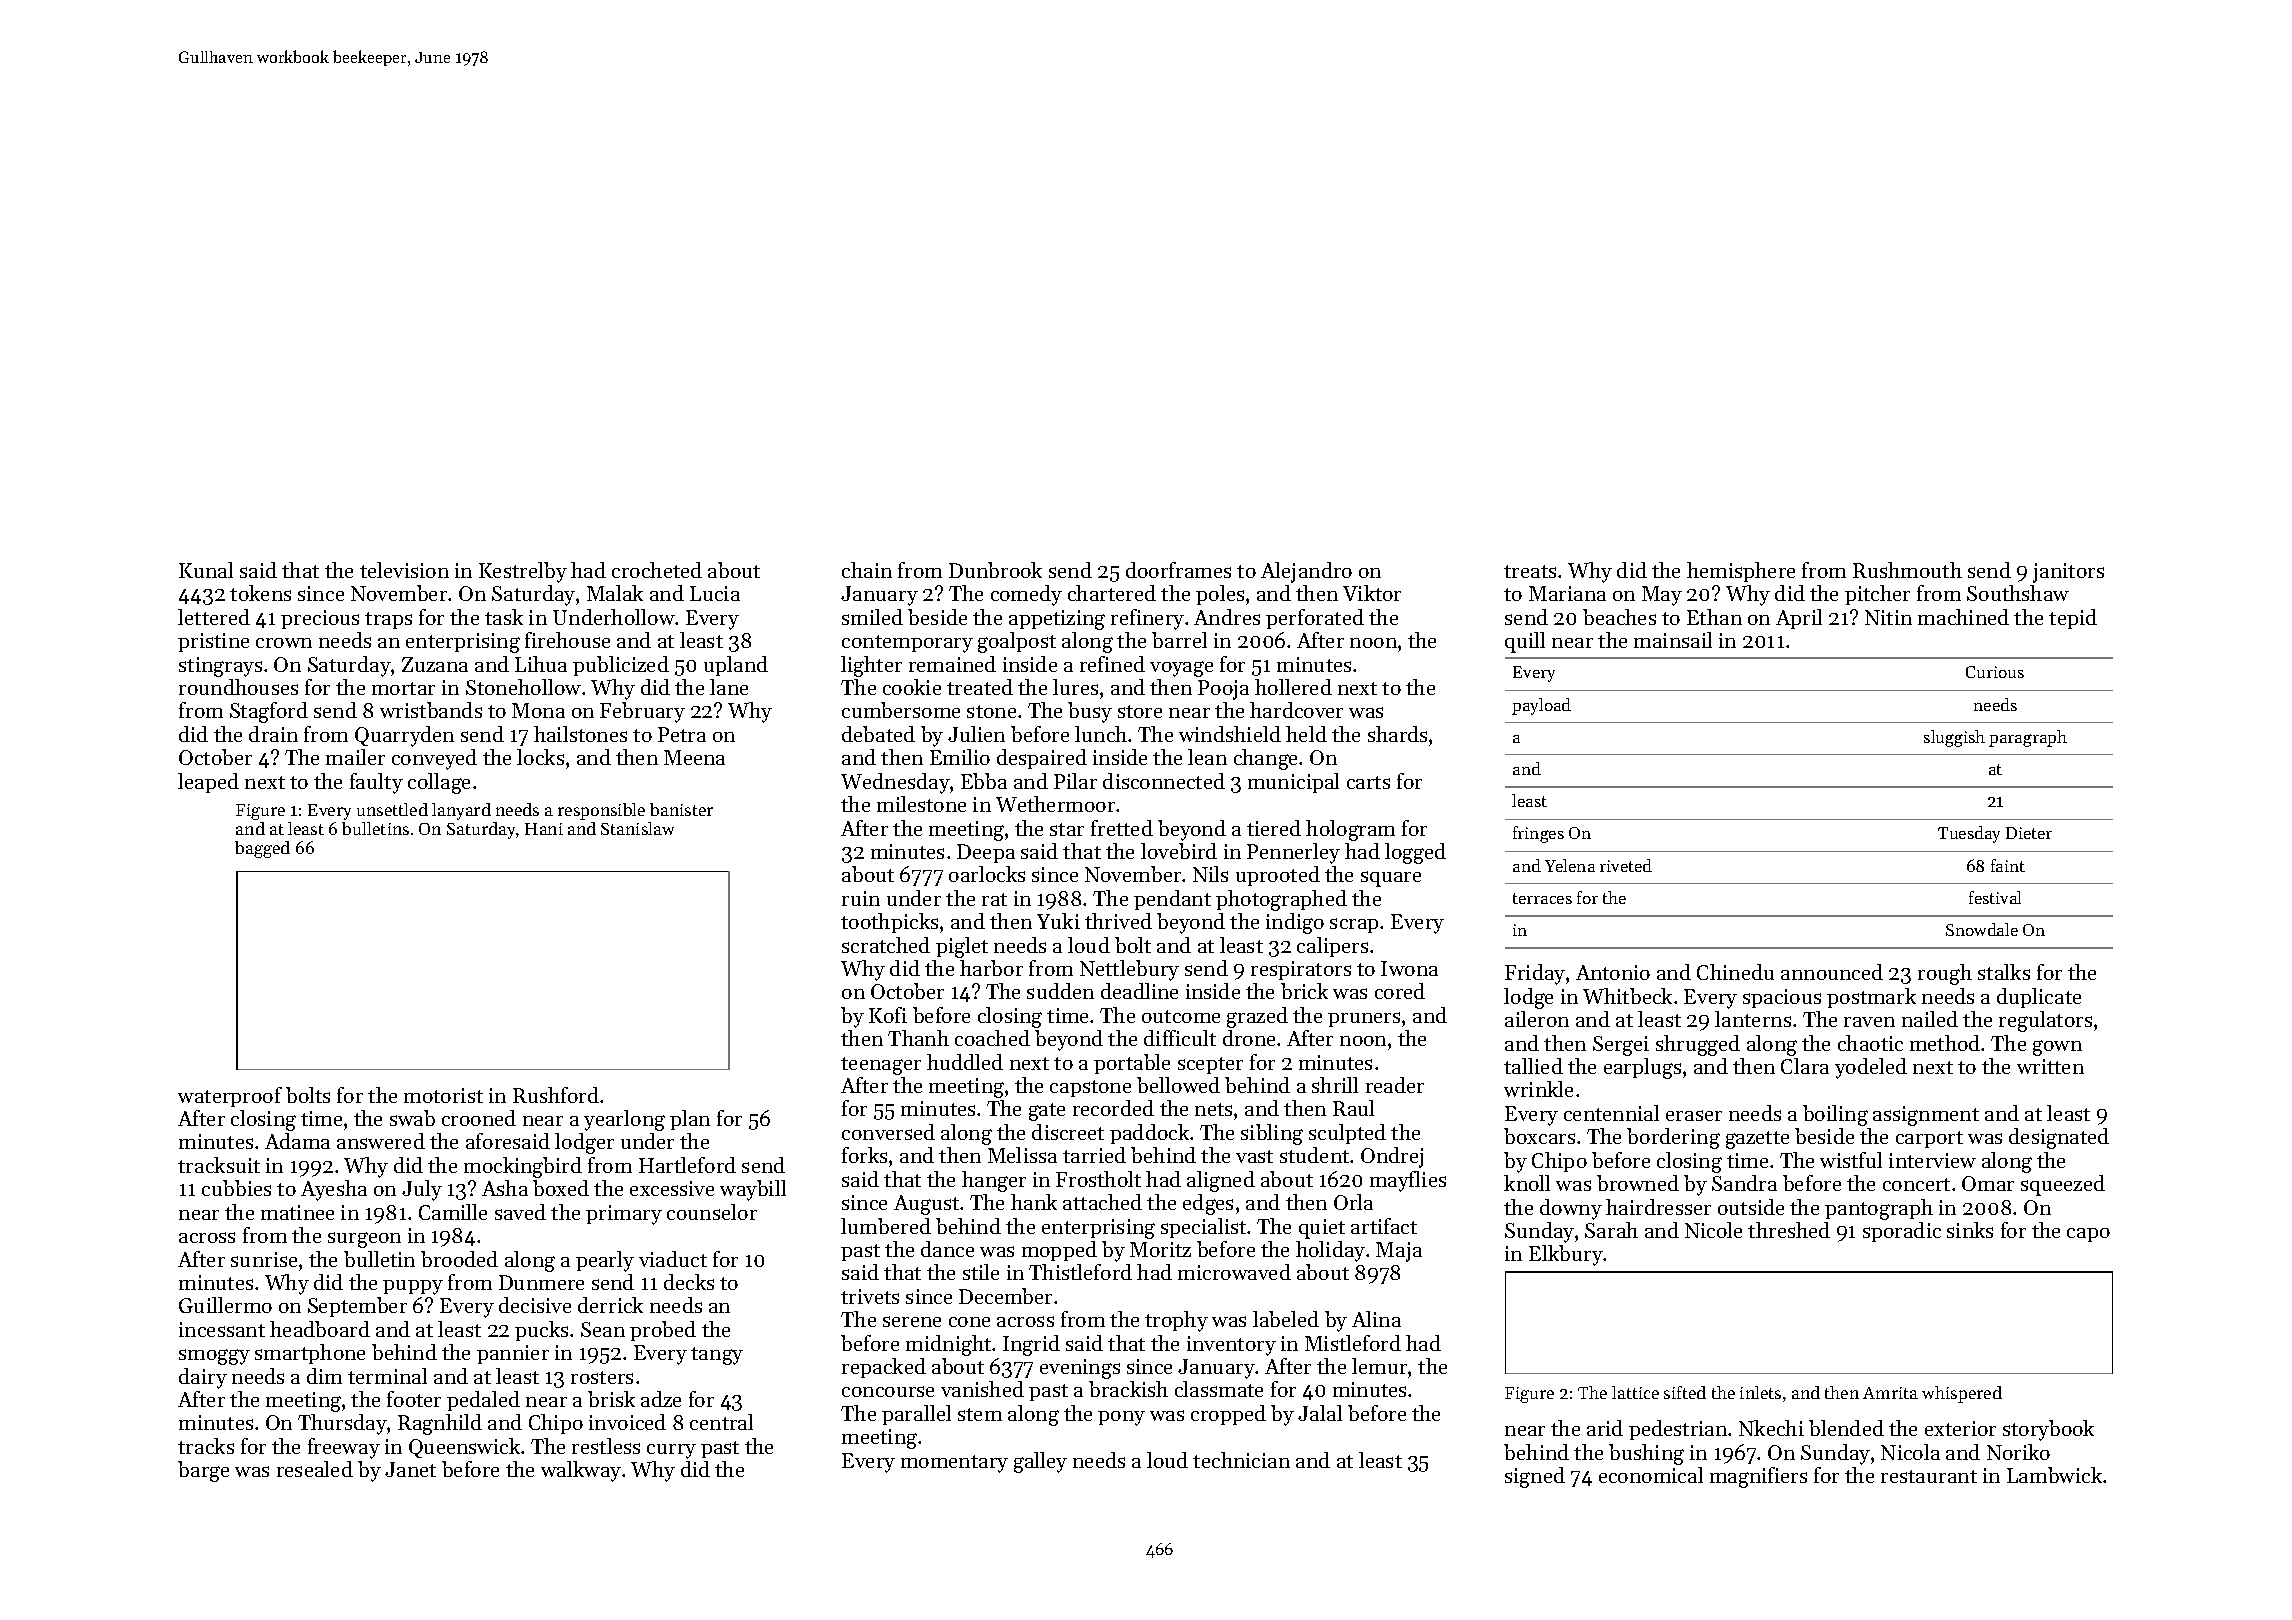 Image resolution: width=2292 pixels, height=1620 pixels. Describe the element at coordinates (1741, 572) in the screenshot. I see `hemisphere` at that location.
